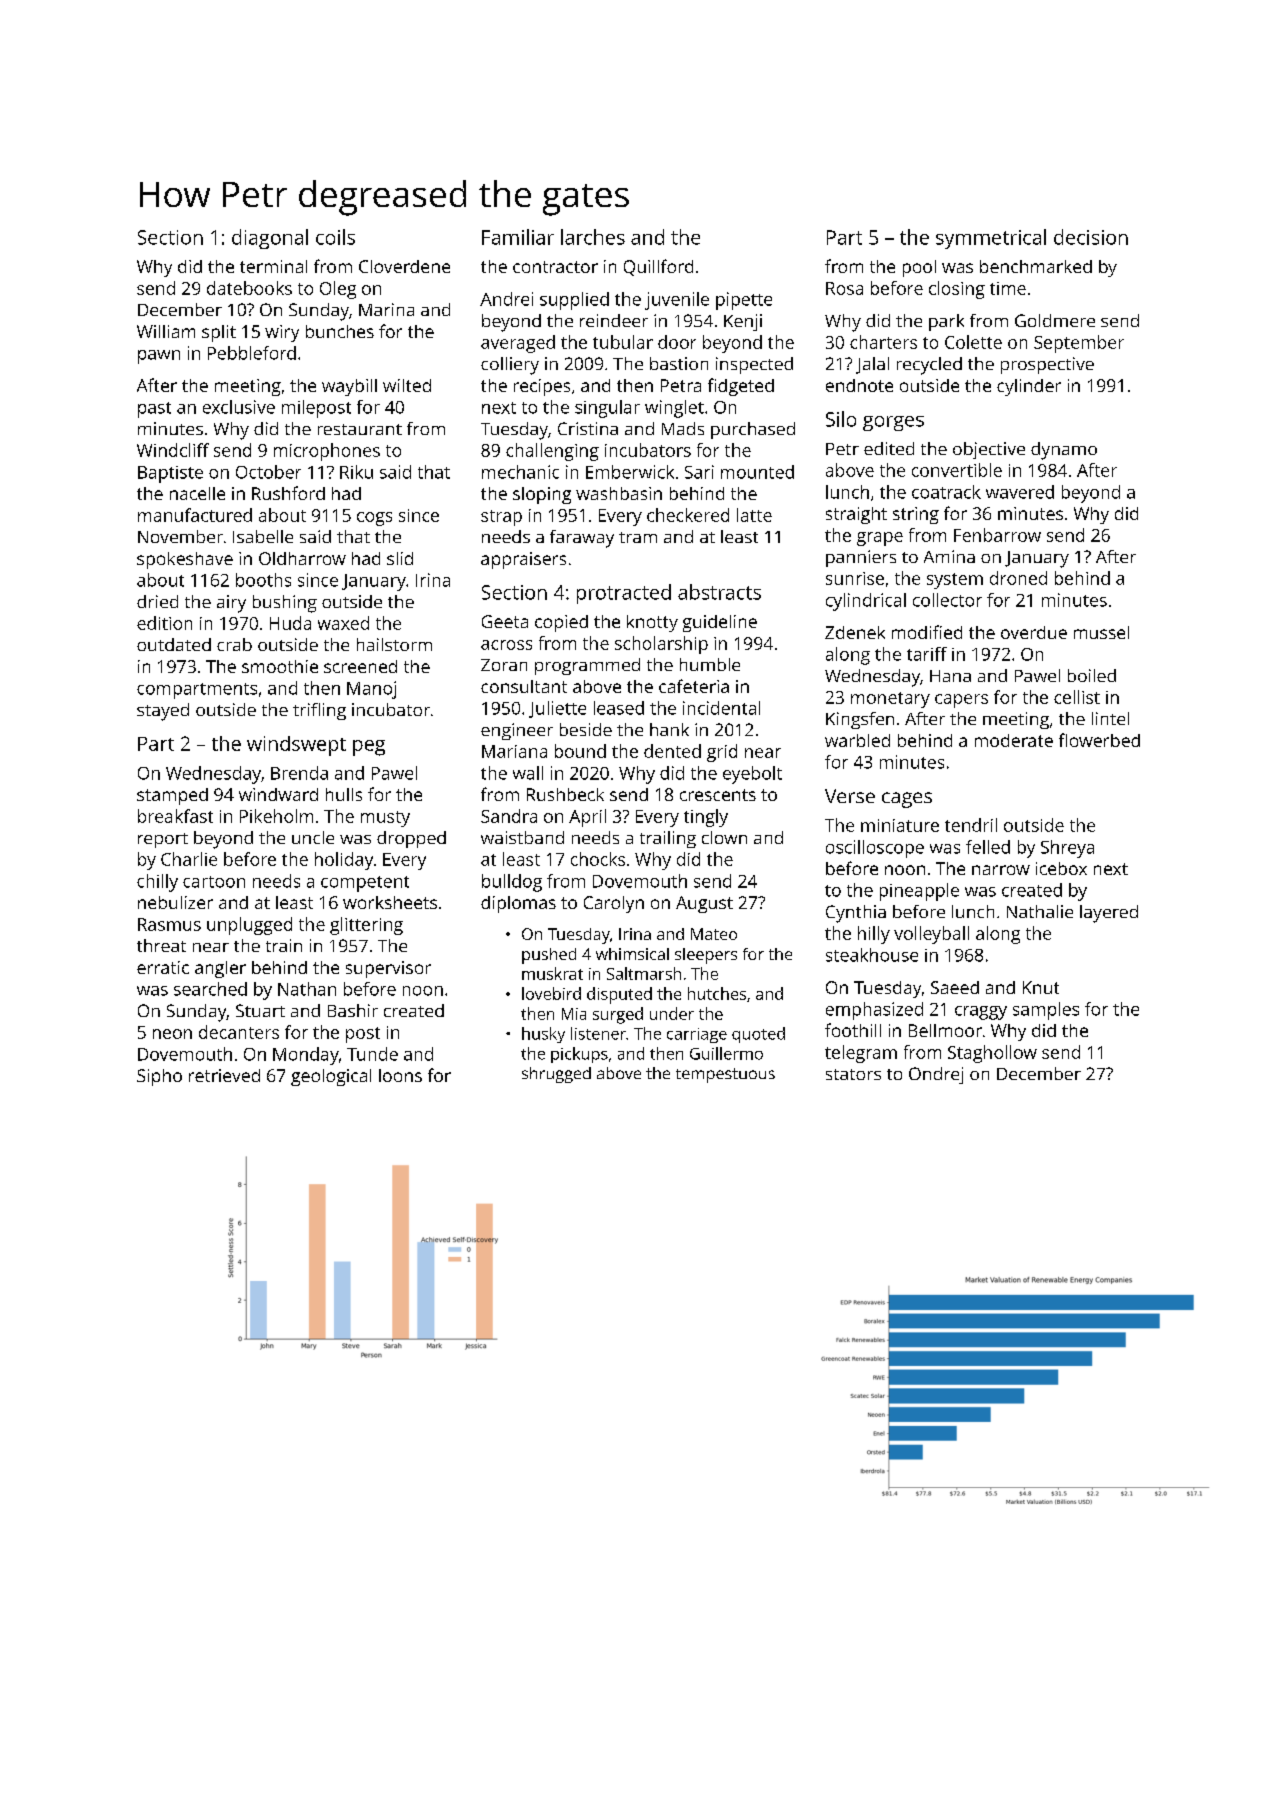  What do you see at coordinates (593, 237) in the screenshot?
I see `larches` at bounding box center [593, 237].
